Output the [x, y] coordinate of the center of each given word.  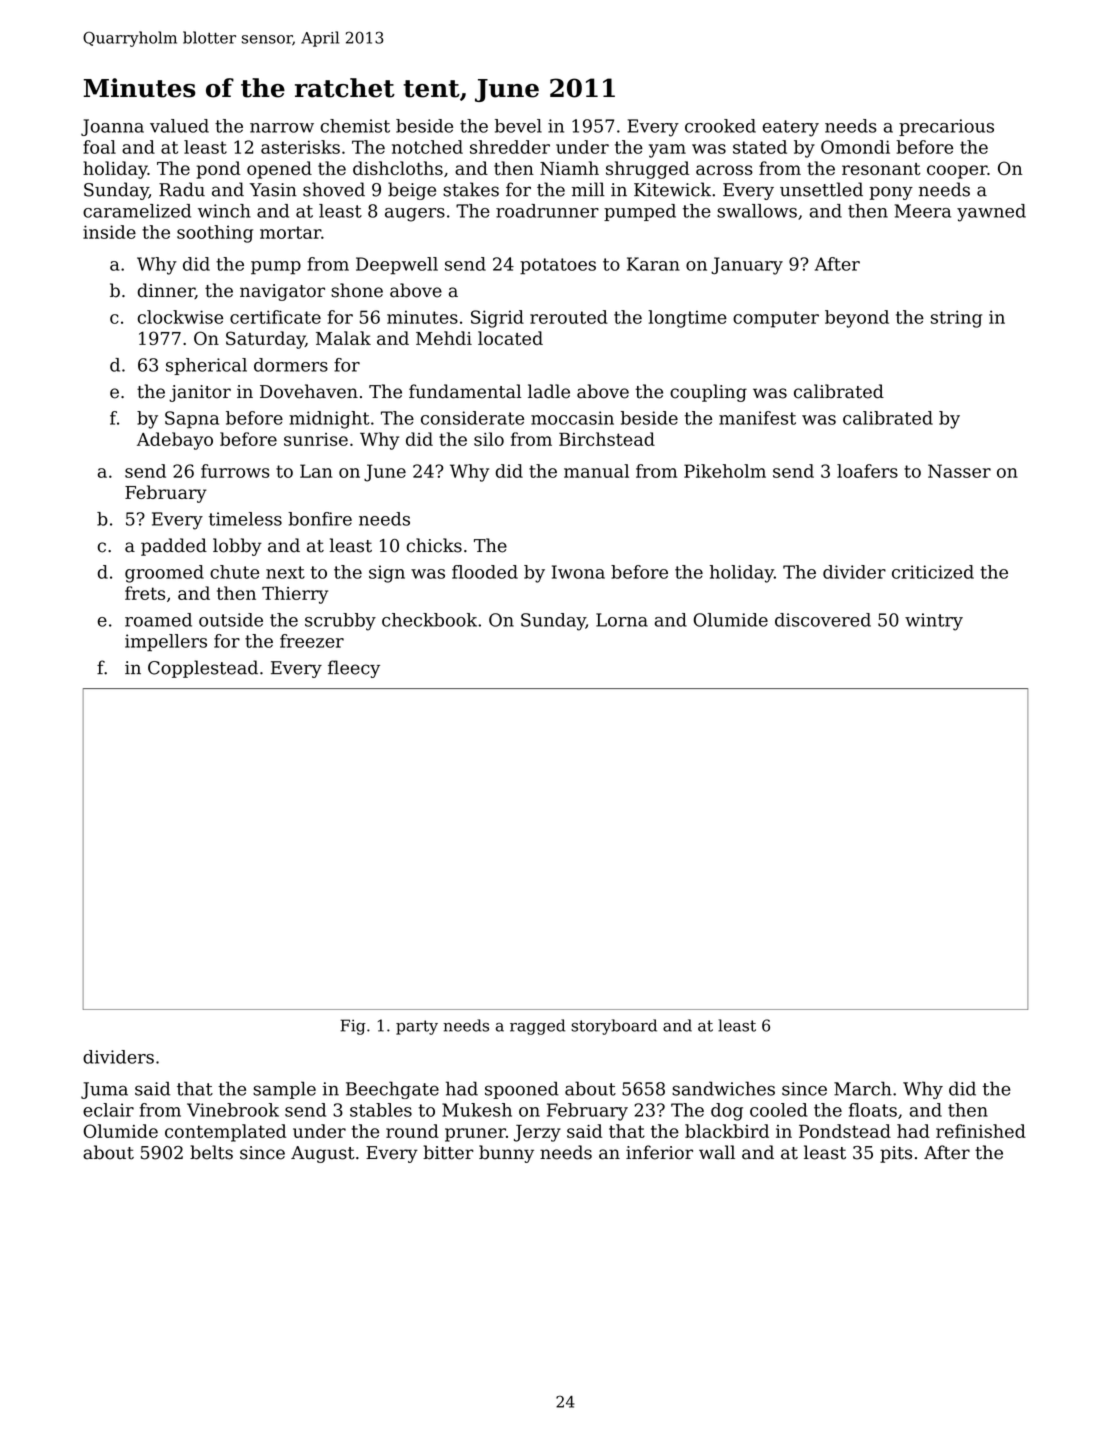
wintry [934, 622]
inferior [659, 1152]
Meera [923, 211]
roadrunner [547, 211]
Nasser [959, 471]
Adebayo [175, 441]
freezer [312, 641]
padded [174, 547]
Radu [182, 189]
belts [211, 1152]
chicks [434, 545]
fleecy [354, 669]
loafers [867, 471]
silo [489, 439]
